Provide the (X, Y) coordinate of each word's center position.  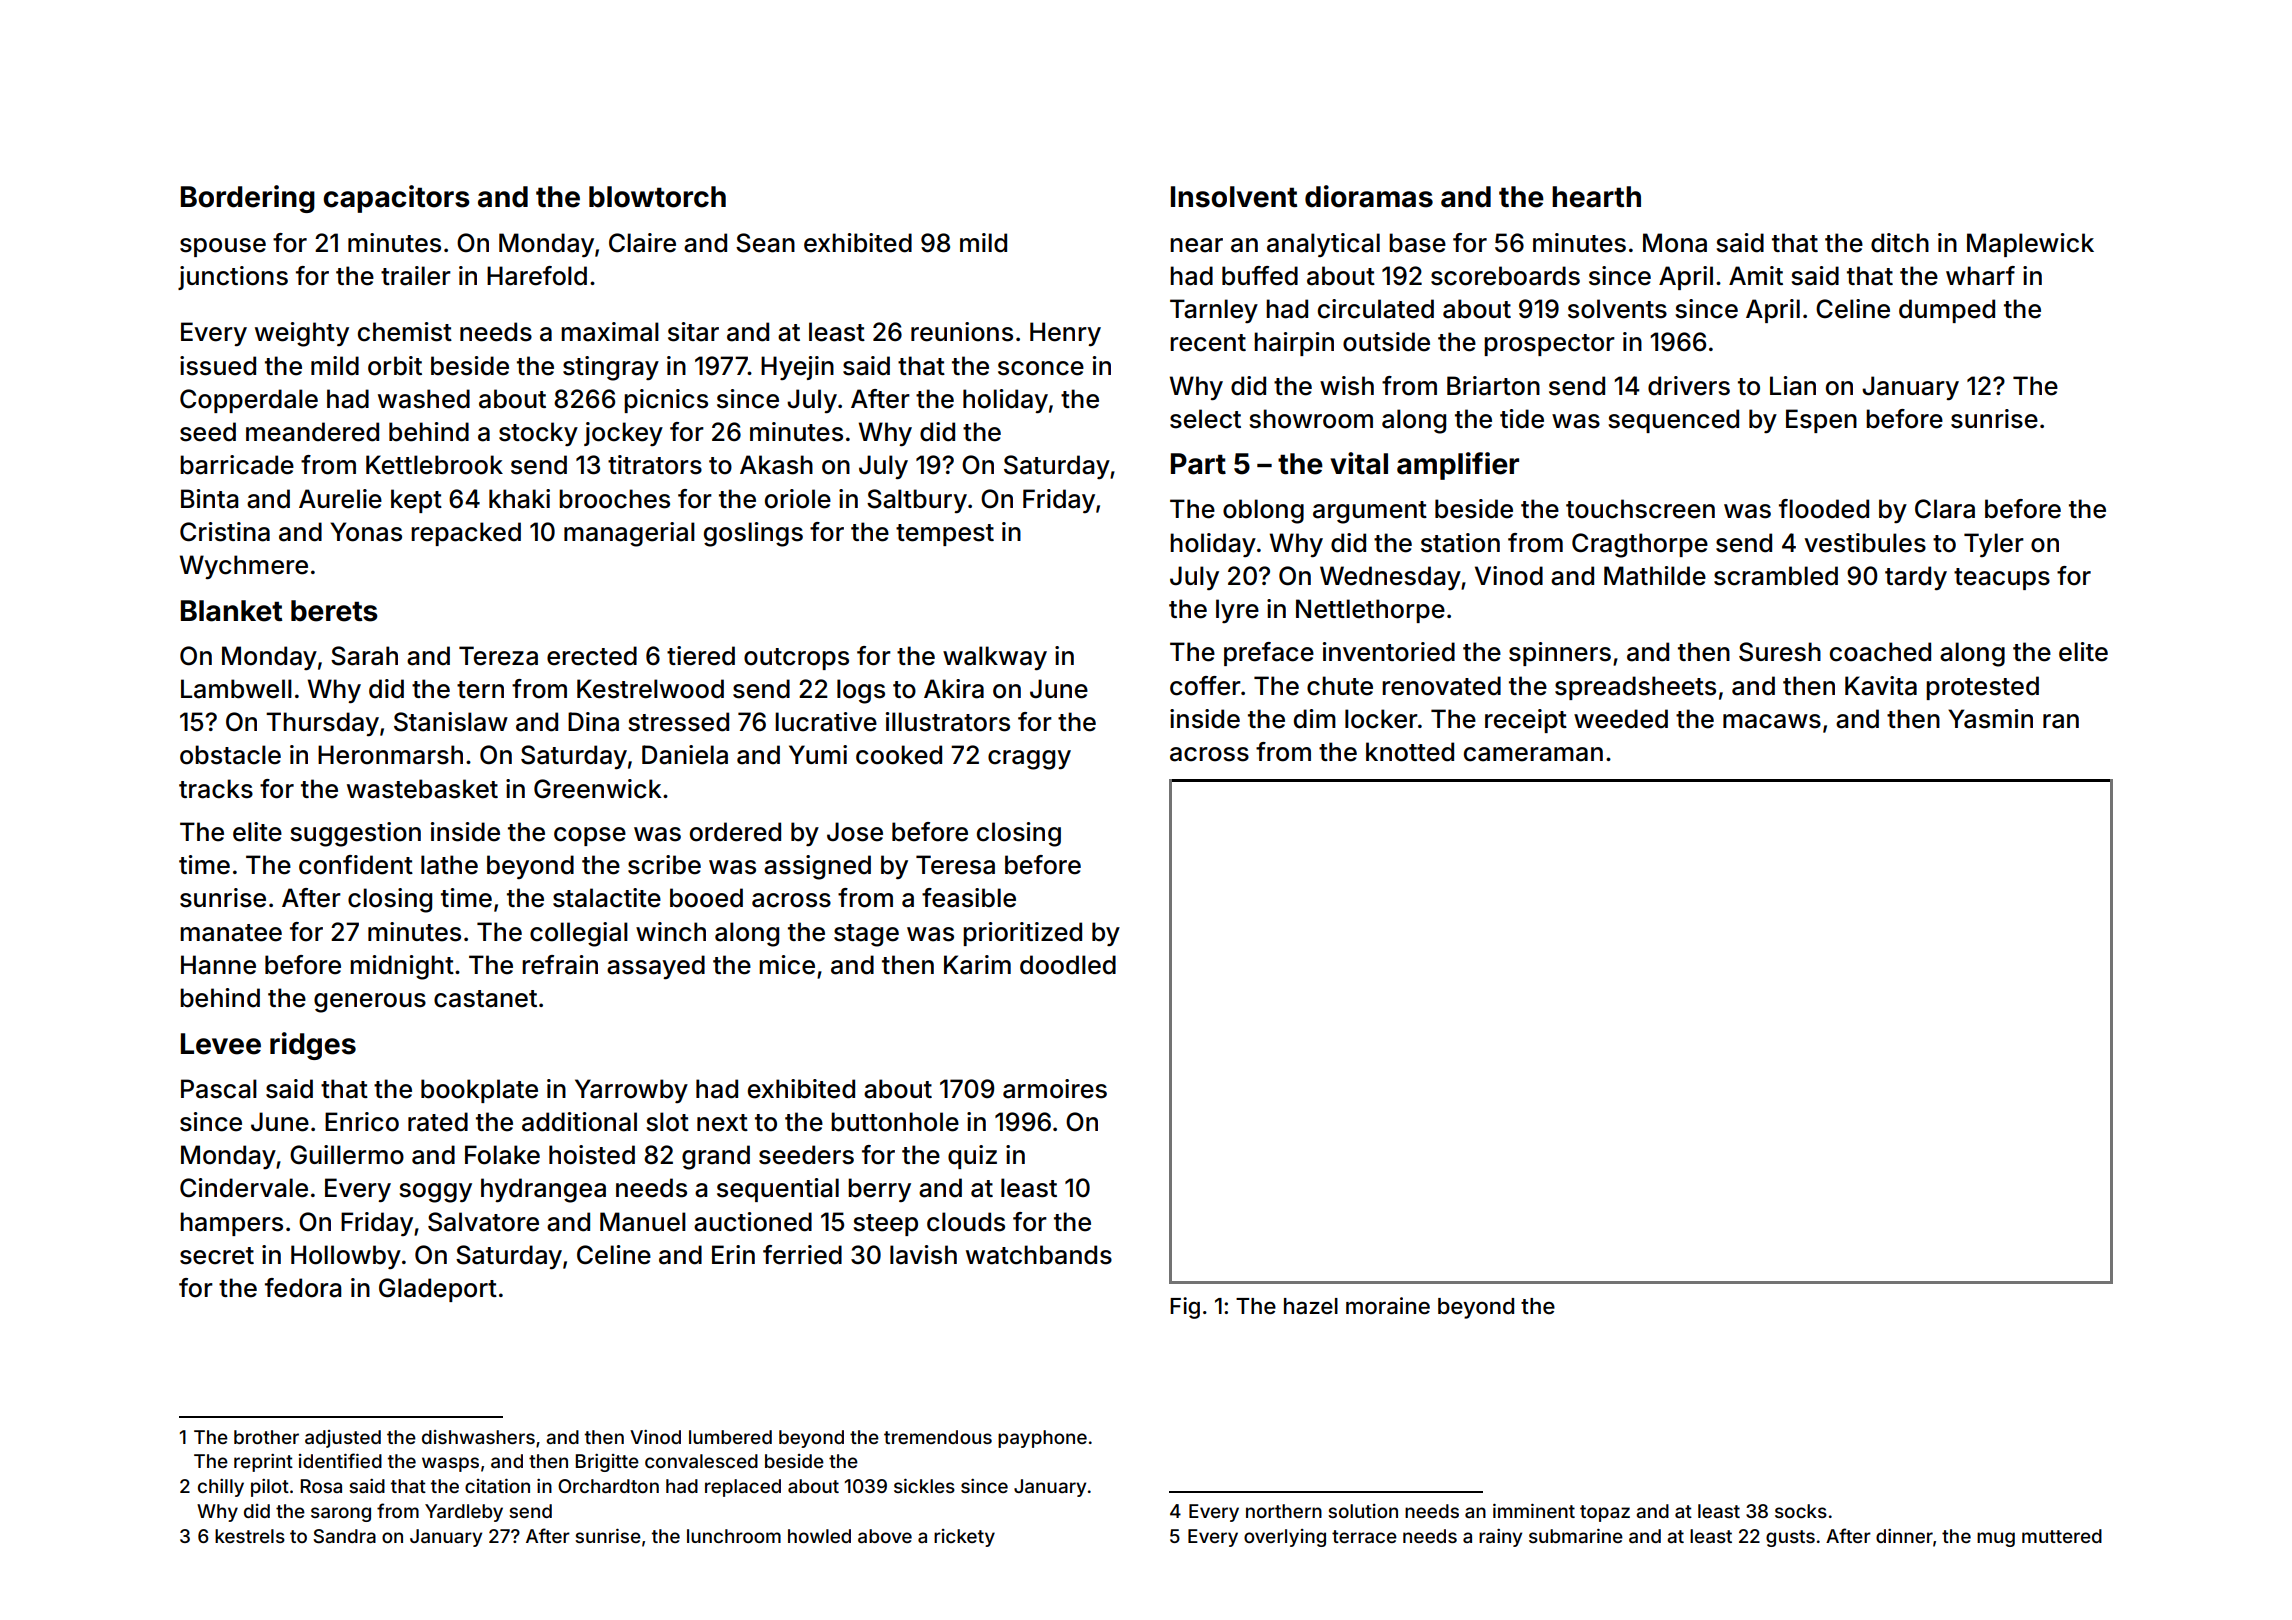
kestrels (250, 1536)
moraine (1388, 1306)
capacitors (396, 199)
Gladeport (438, 1290)
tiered (701, 656)
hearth (1596, 197)
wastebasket (422, 789)
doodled (1068, 965)
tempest (945, 535)
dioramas (1369, 196)
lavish (923, 1255)
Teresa (955, 865)
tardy (1916, 578)
